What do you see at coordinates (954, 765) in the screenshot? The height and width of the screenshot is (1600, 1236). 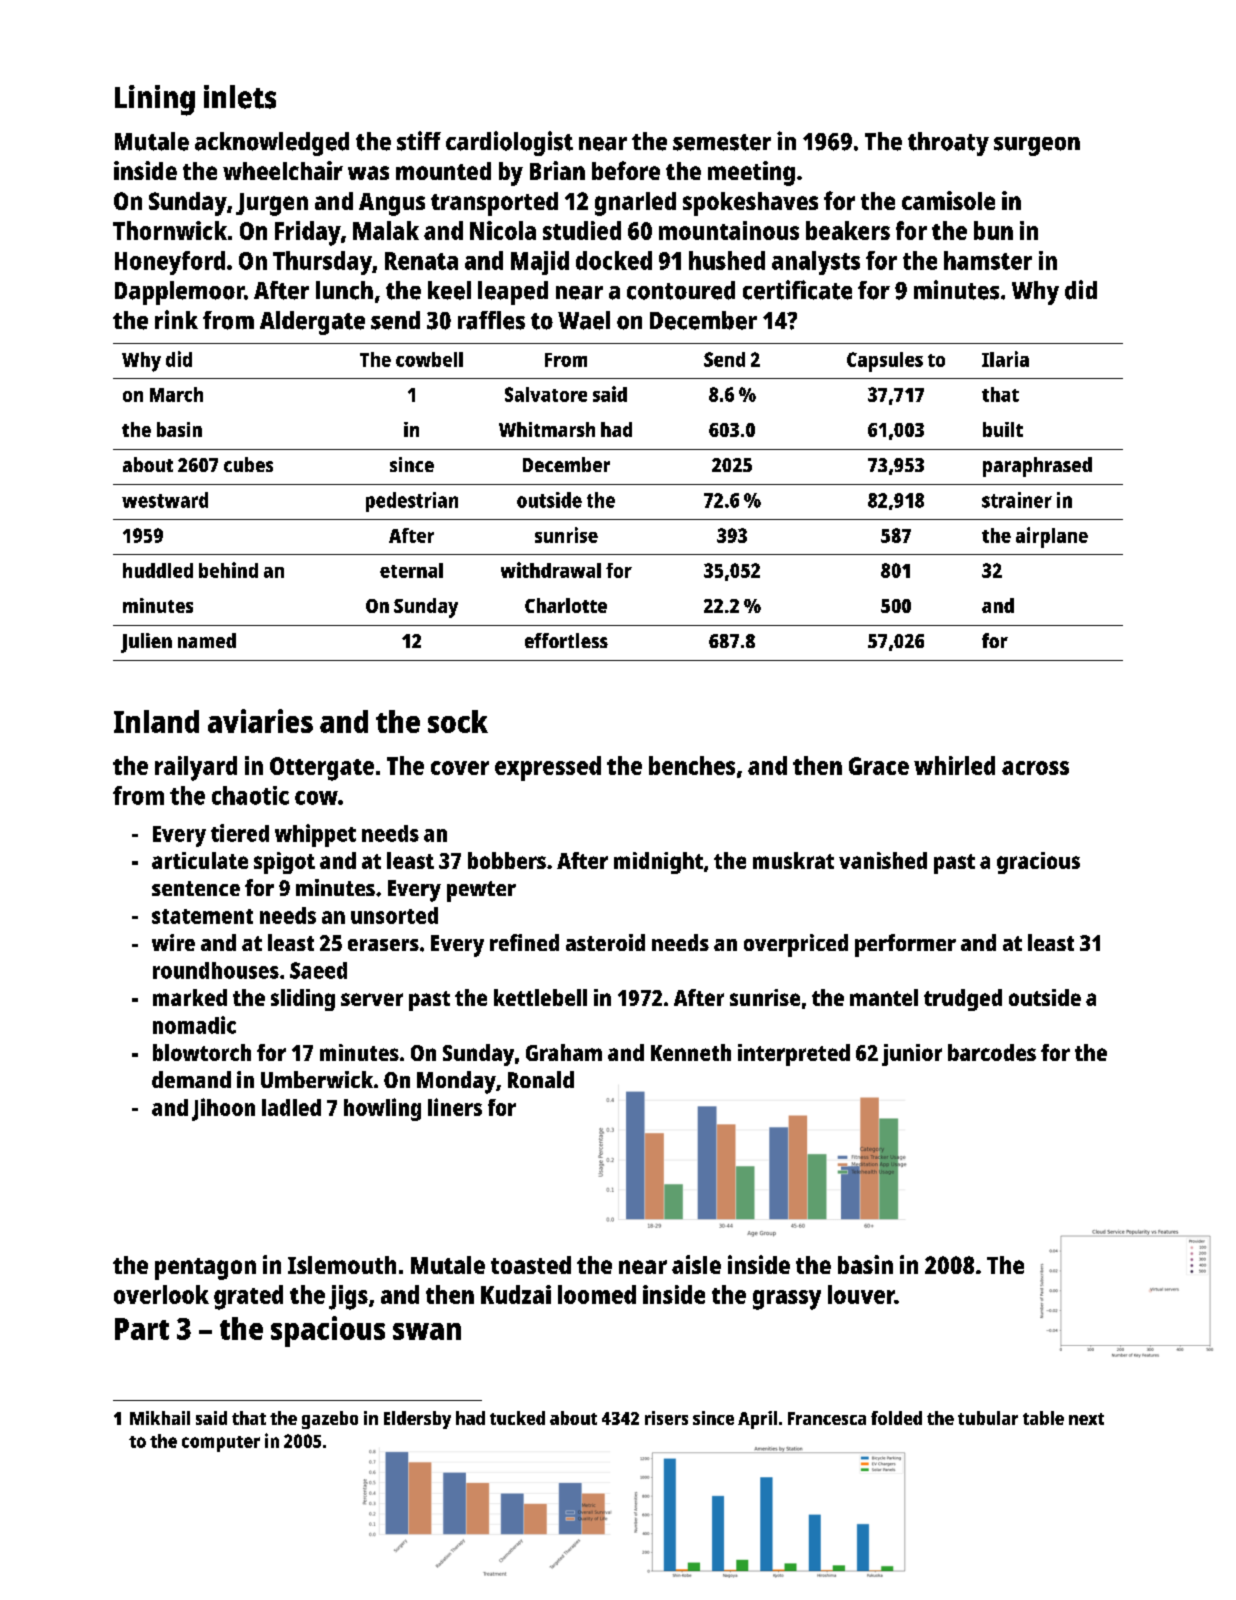 I see `whirled` at bounding box center [954, 765].
